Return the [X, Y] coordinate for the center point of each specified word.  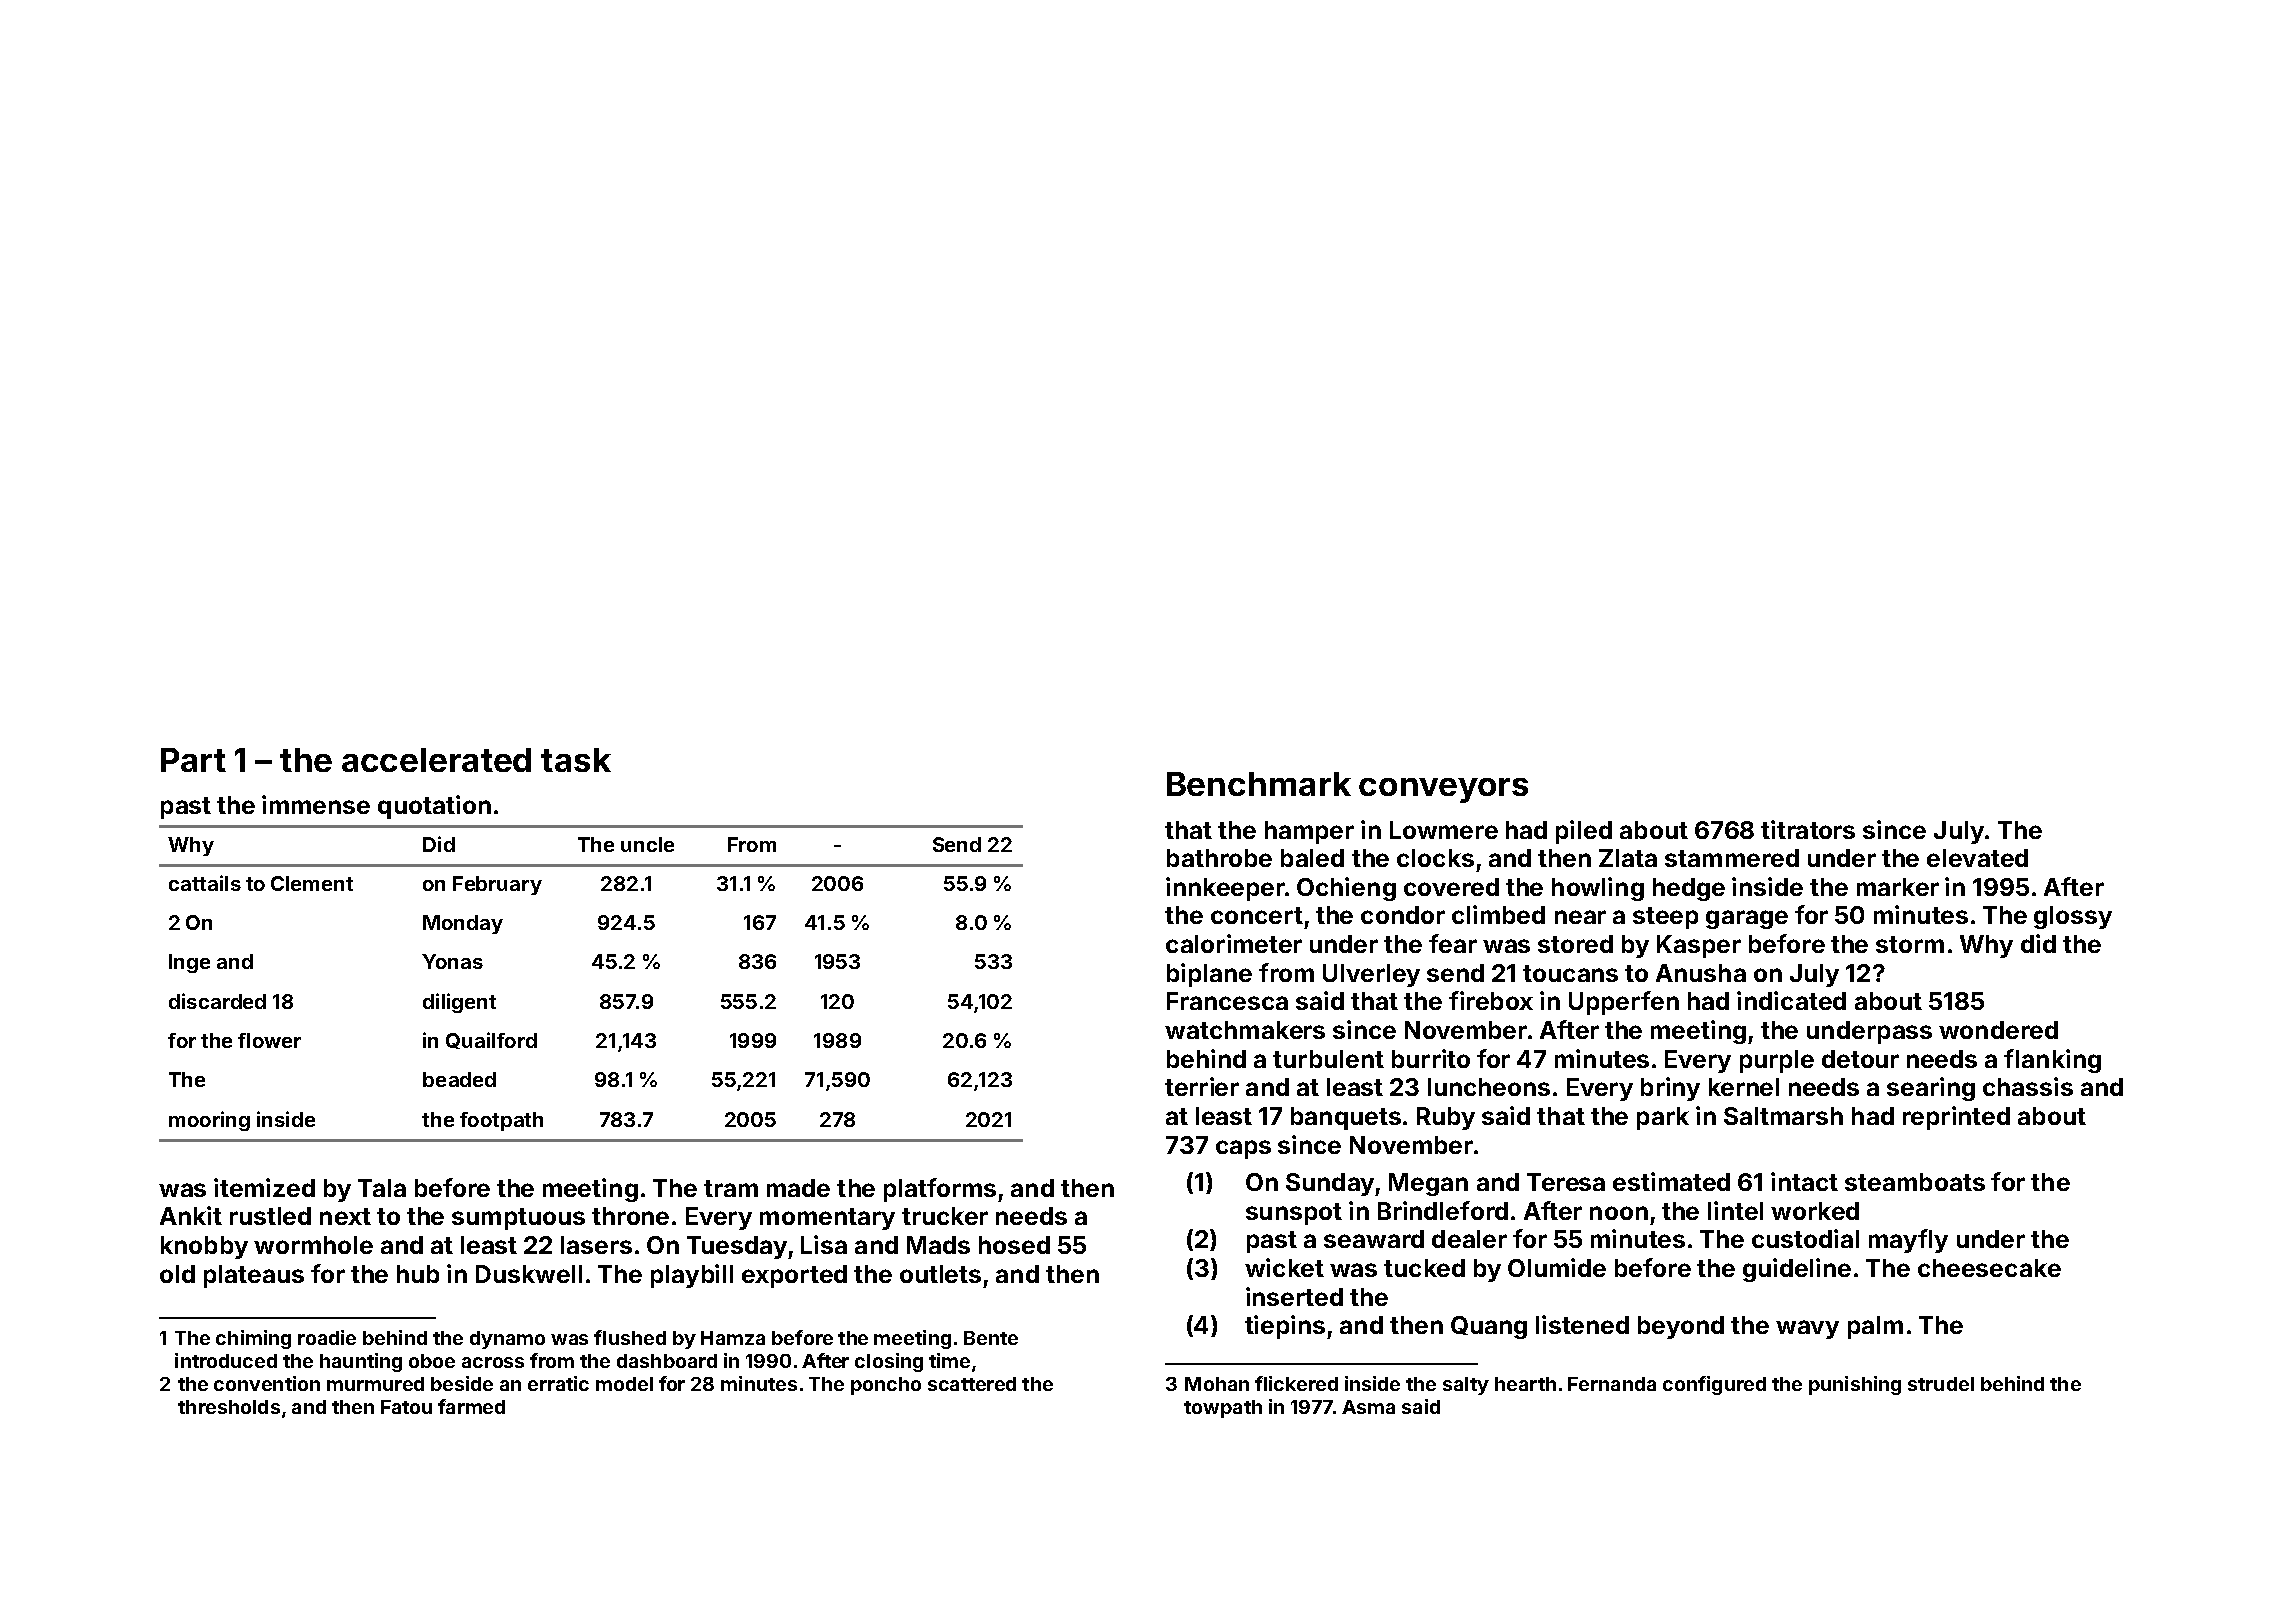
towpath [1223, 1409]
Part [193, 760]
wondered [1998, 1030]
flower [269, 1040]
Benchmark [1259, 784]
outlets [940, 1274]
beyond [1681, 1327]
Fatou [406, 1407]
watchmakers [1245, 1030]
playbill [692, 1276]
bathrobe [1219, 858]
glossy [2073, 917]
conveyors [1443, 790]
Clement [312, 883]
